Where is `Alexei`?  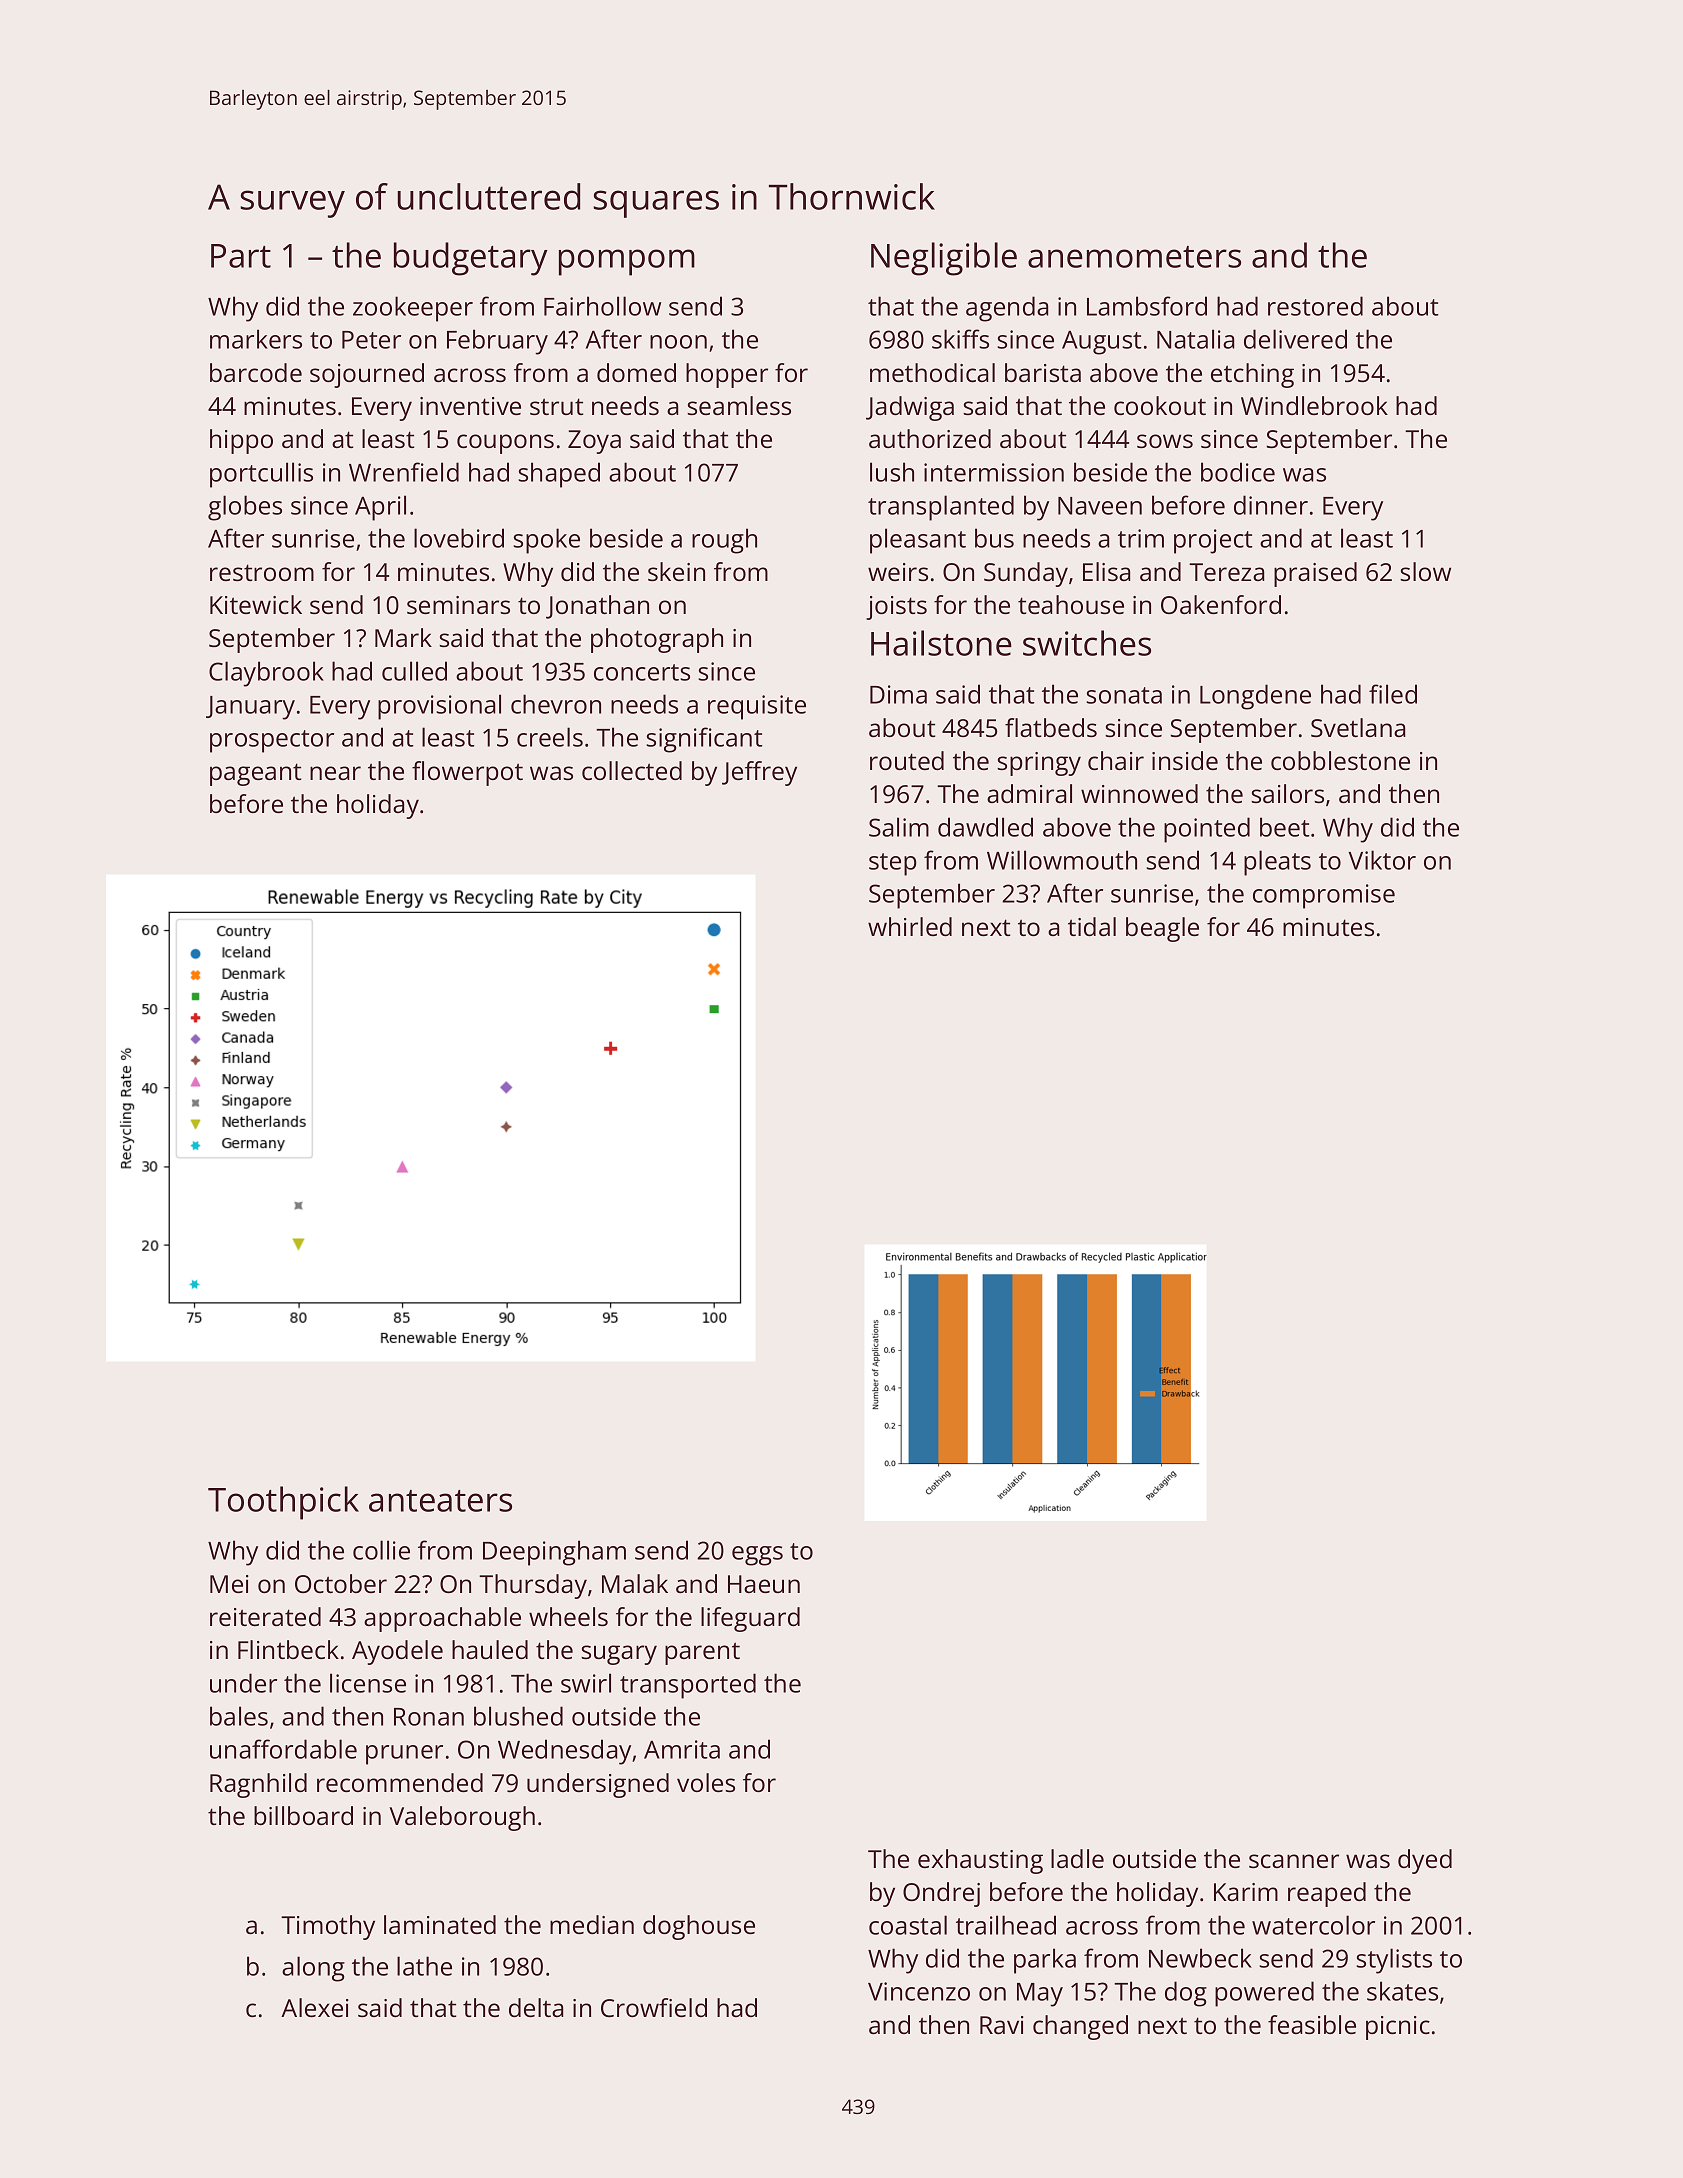
Alexei is located at coordinates (315, 2007).
